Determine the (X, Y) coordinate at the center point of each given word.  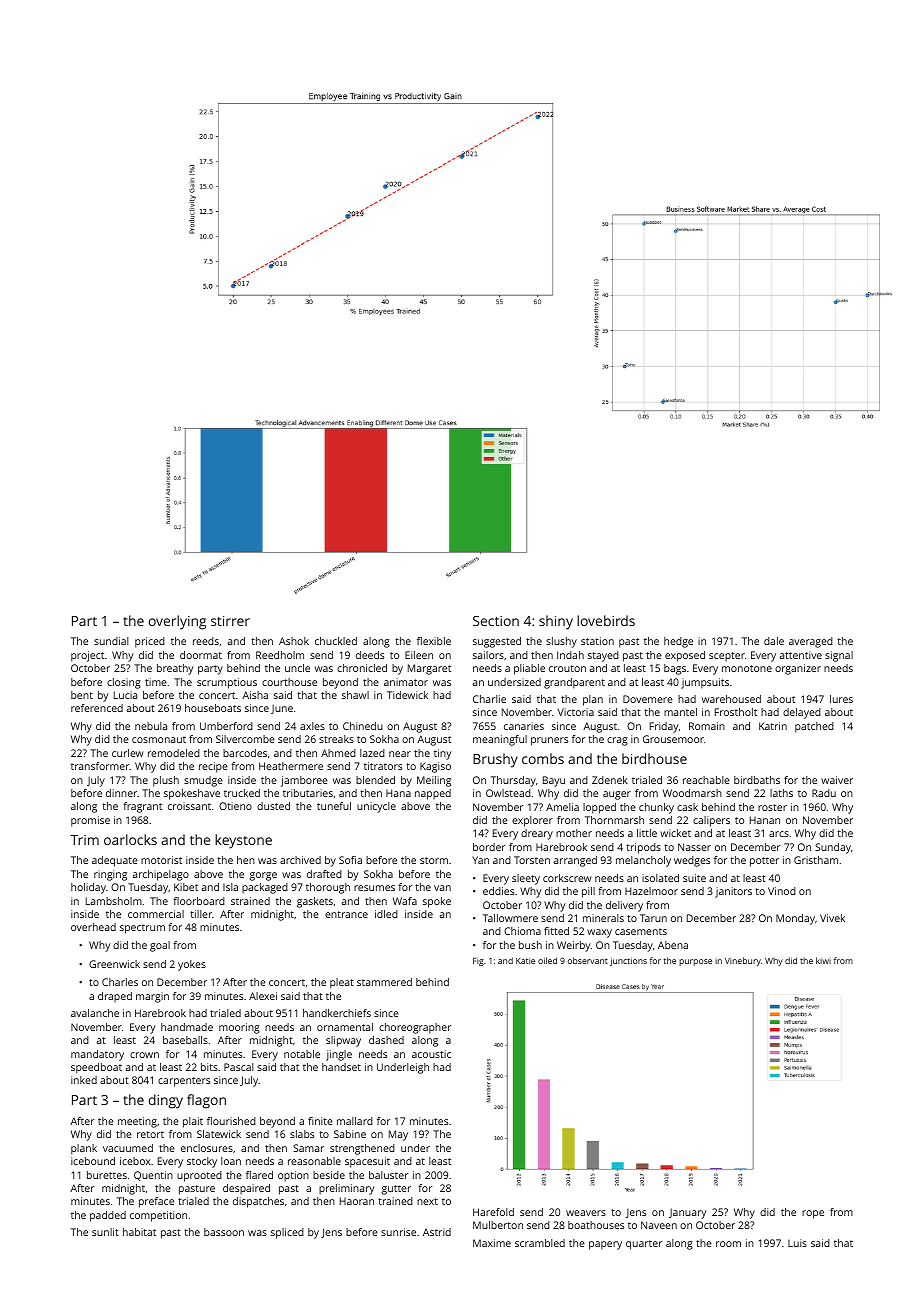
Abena (673, 945)
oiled (547, 960)
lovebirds (606, 620)
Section (496, 621)
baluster (388, 1175)
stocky (202, 1162)
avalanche (95, 1013)
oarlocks (130, 839)
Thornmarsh (614, 820)
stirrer (230, 621)
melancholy (643, 861)
